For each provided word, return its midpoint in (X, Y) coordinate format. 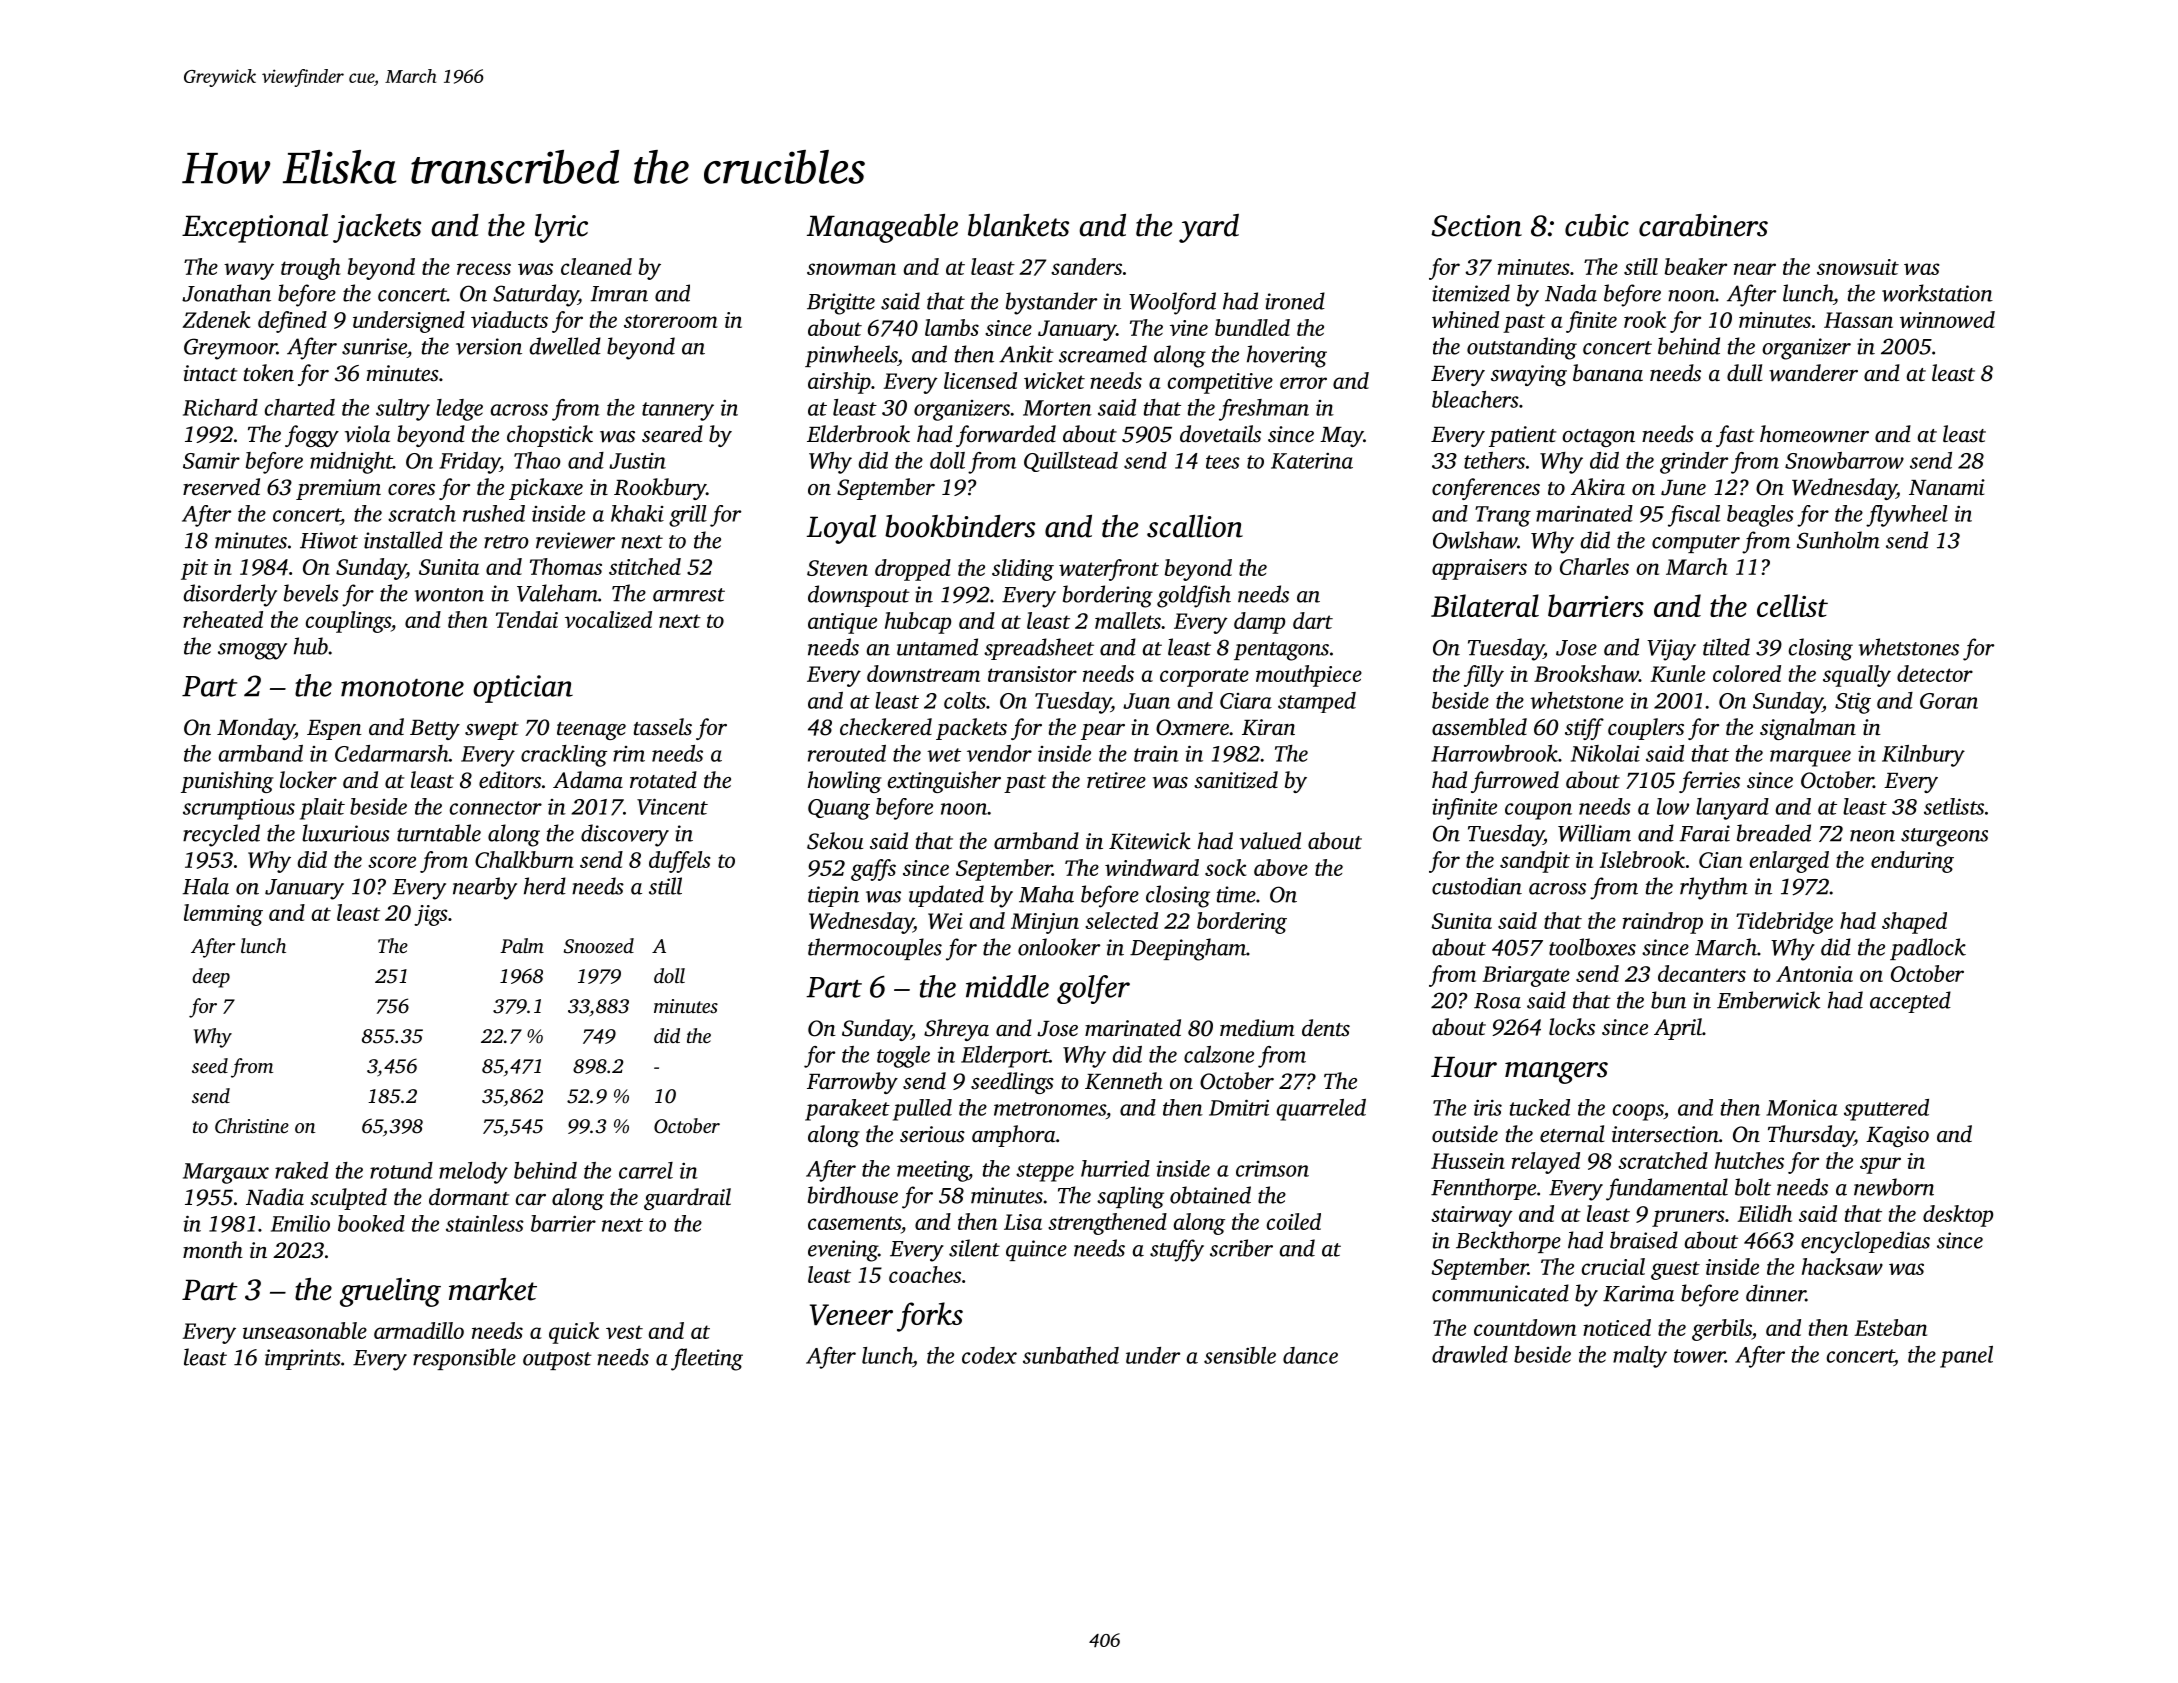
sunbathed (1071, 1355)
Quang (839, 809)
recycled (221, 835)
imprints (303, 1359)
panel (1966, 1357)
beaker (1695, 266)
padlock (1928, 949)
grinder (1694, 463)
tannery (678, 411)
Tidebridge (1784, 923)
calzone (1219, 1054)
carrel (646, 1170)
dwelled (565, 346)
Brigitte (841, 304)
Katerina (1312, 461)
